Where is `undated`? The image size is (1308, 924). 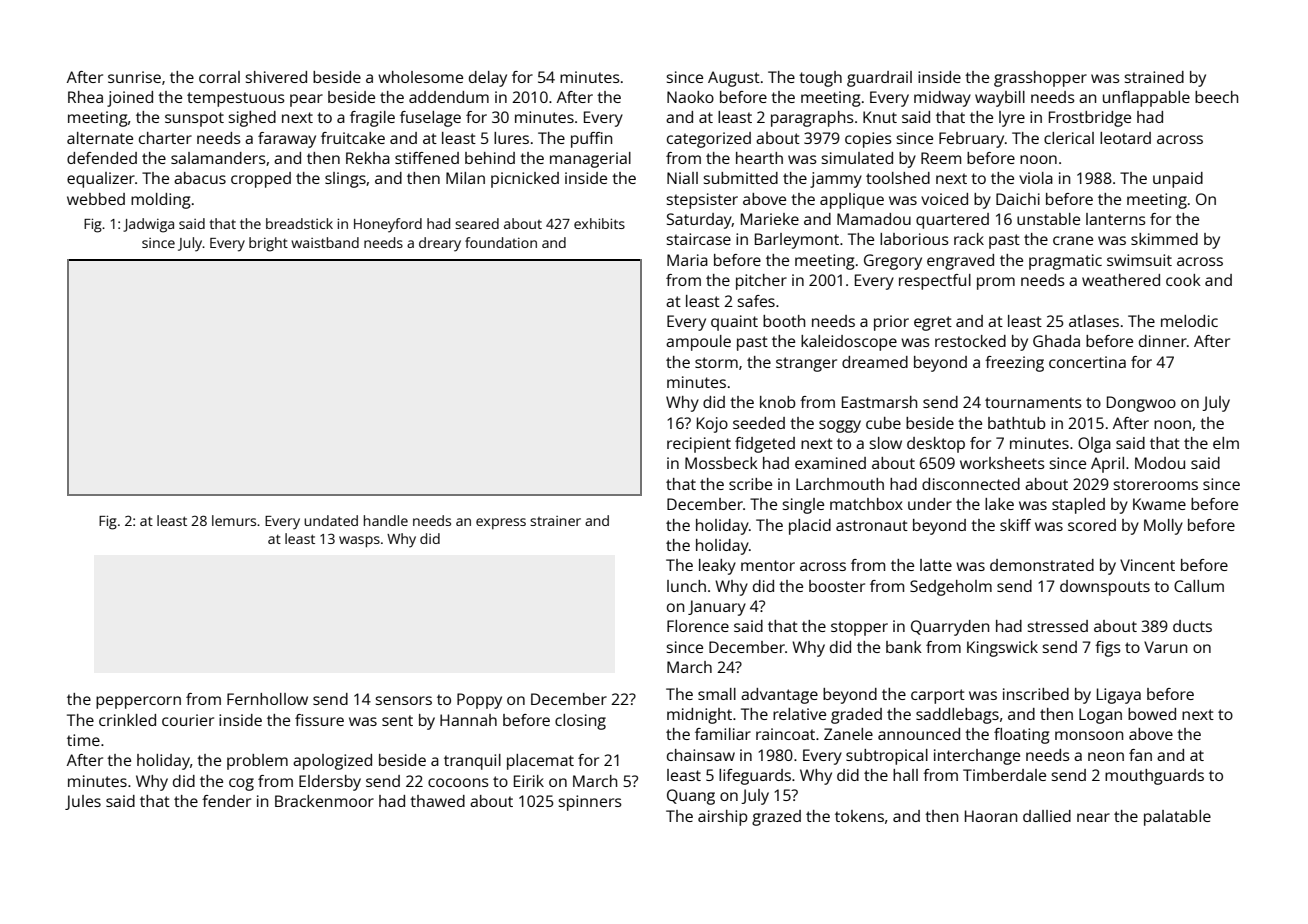
undated is located at coordinates (331, 520).
